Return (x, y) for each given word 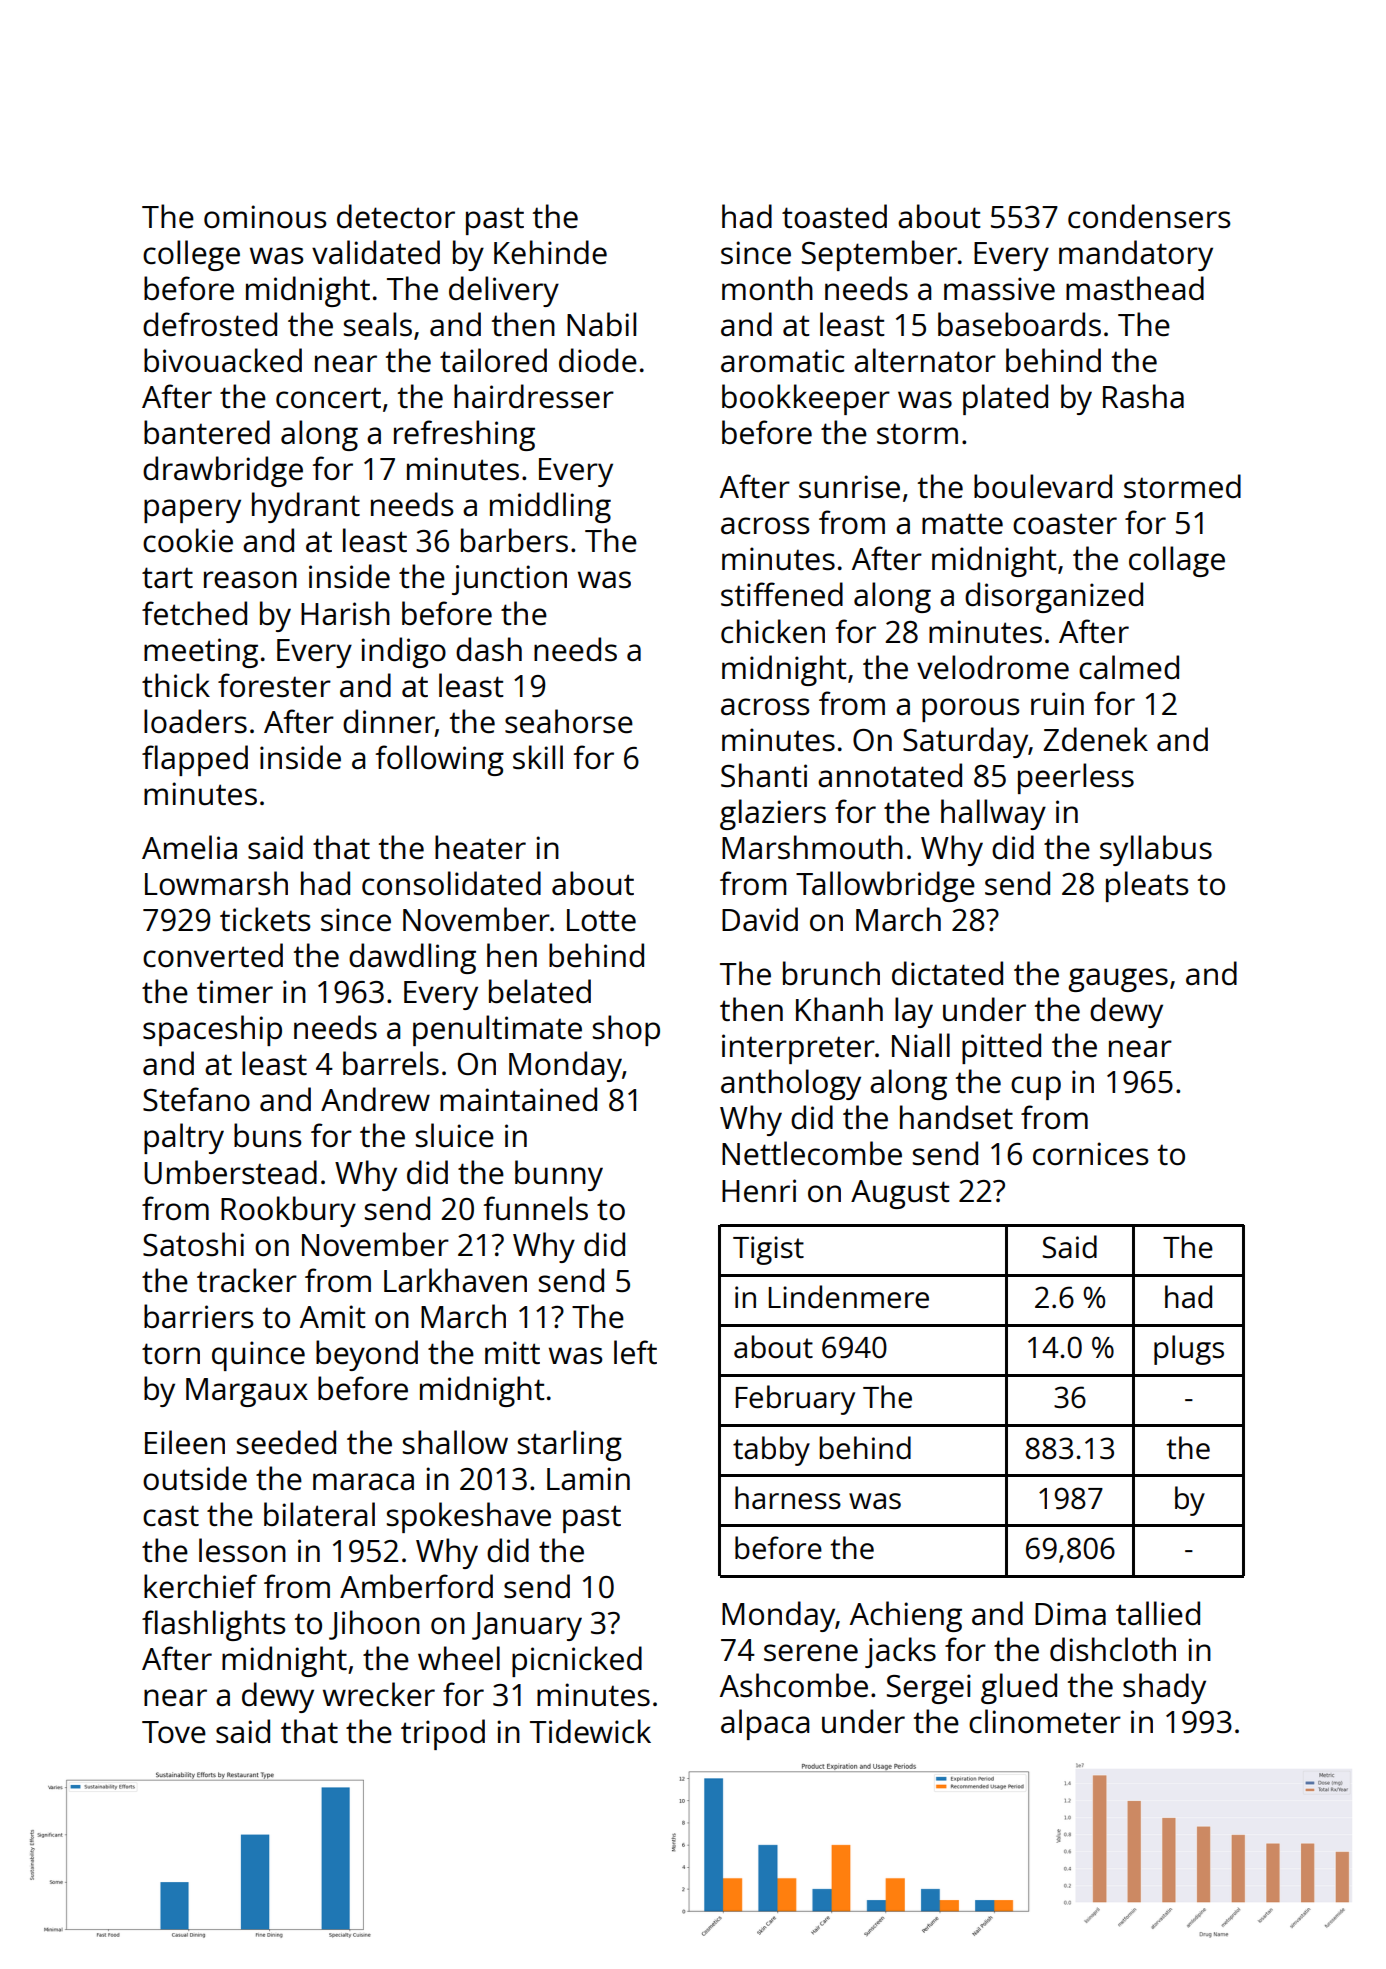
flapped (195, 760)
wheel (459, 1658)
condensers (1149, 216)
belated (540, 991)
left (635, 1352)
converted (213, 955)
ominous (265, 217)
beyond (367, 1355)
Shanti (764, 775)
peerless (1076, 778)
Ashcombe (794, 1685)
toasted (834, 216)
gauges (1118, 980)
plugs (1189, 1350)
